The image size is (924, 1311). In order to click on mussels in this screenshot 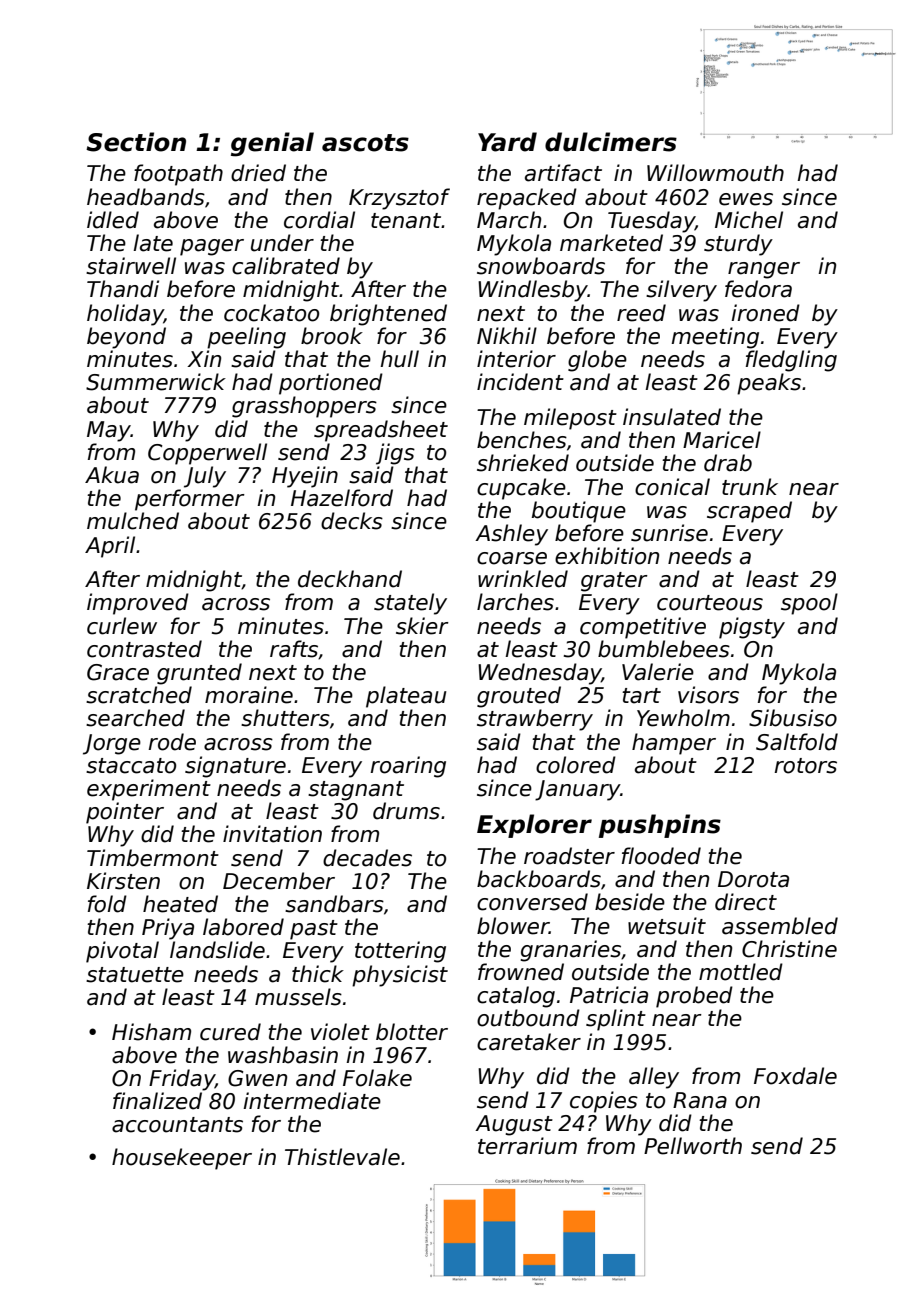, I will do `click(298, 997)`.
